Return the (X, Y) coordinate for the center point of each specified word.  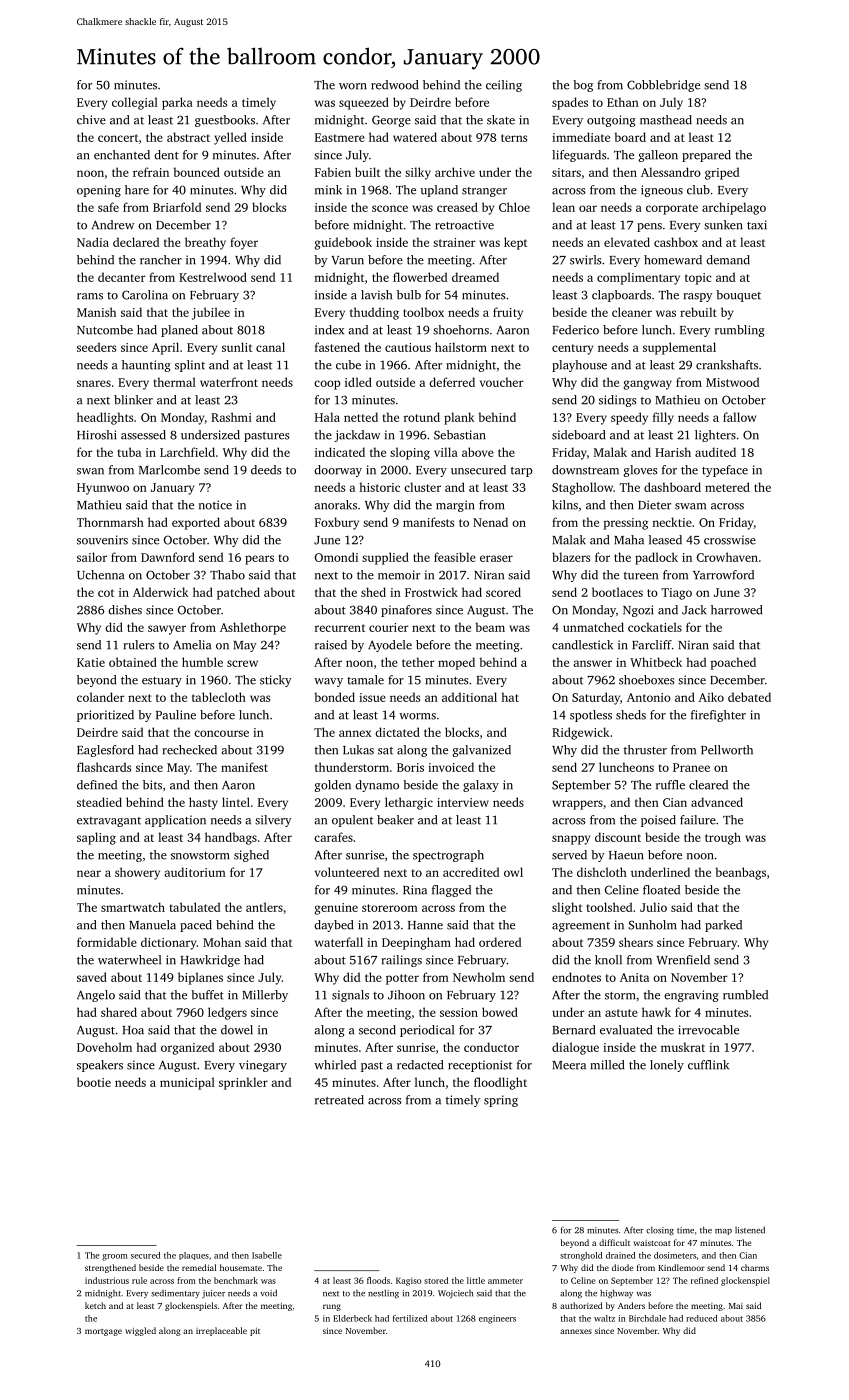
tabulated (195, 907)
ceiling (504, 86)
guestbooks (225, 121)
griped (722, 173)
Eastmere (340, 137)
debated (749, 697)
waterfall (339, 942)
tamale (365, 680)
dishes (125, 610)
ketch (95, 1305)
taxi (757, 225)
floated (661, 890)
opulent (352, 821)
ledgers (227, 1013)
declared (136, 242)
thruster (645, 750)
